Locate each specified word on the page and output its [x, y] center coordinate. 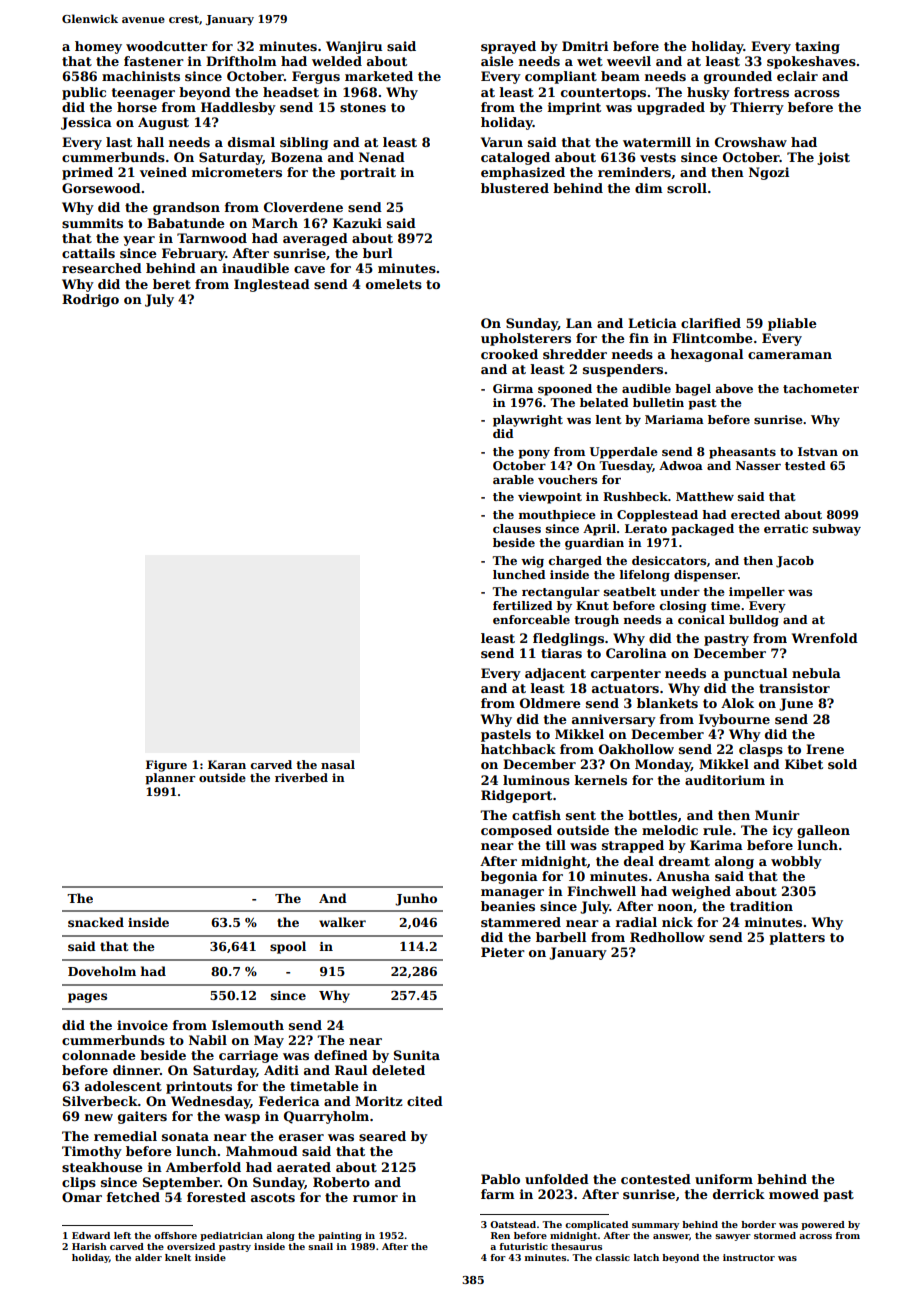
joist [833, 158]
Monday [663, 765]
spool [288, 947]
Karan [227, 764]
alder [148, 1257]
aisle [497, 61]
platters [797, 938]
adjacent [555, 674]
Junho [416, 899]
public [84, 93]
